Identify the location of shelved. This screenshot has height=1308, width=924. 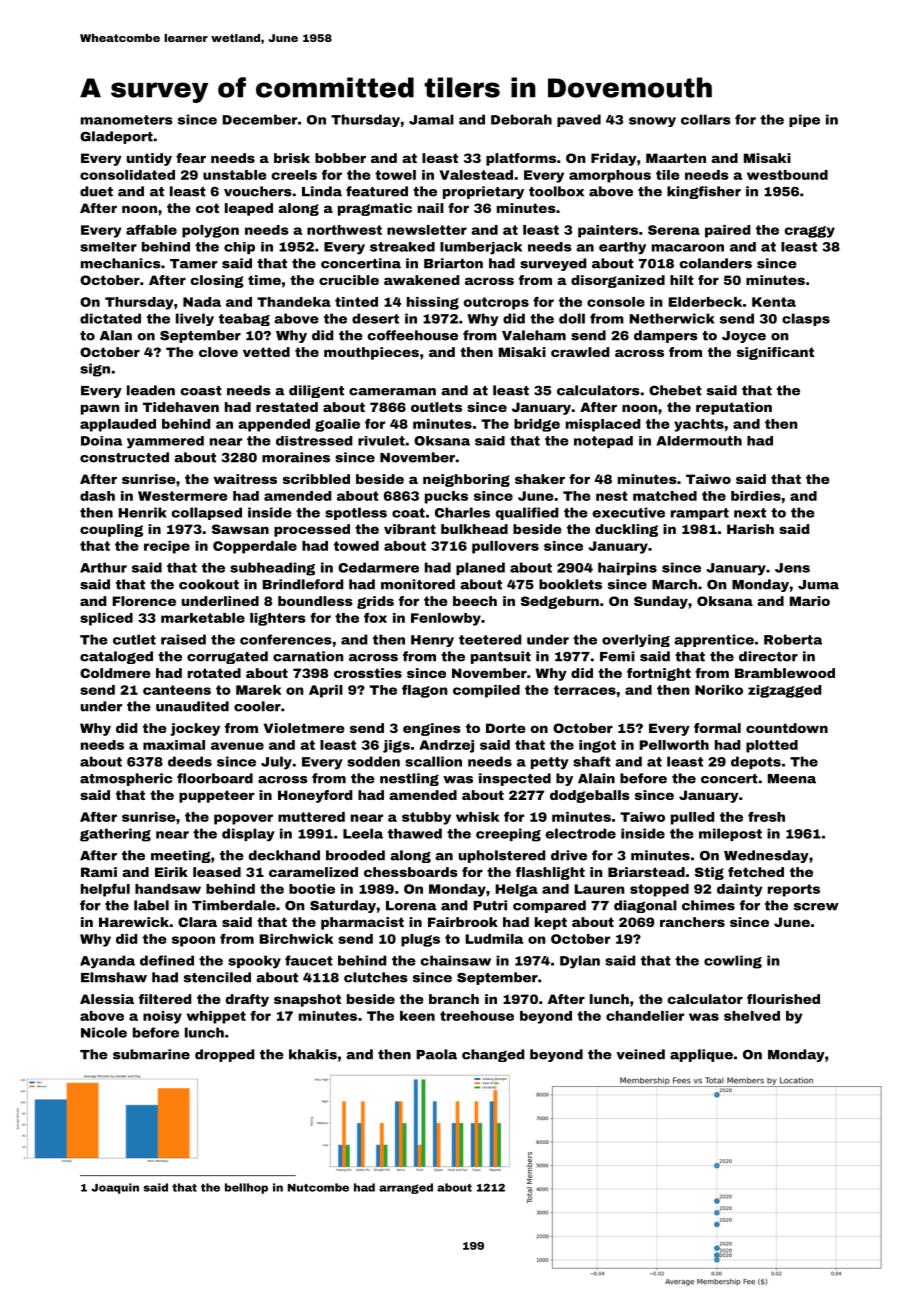
(752, 1016).
